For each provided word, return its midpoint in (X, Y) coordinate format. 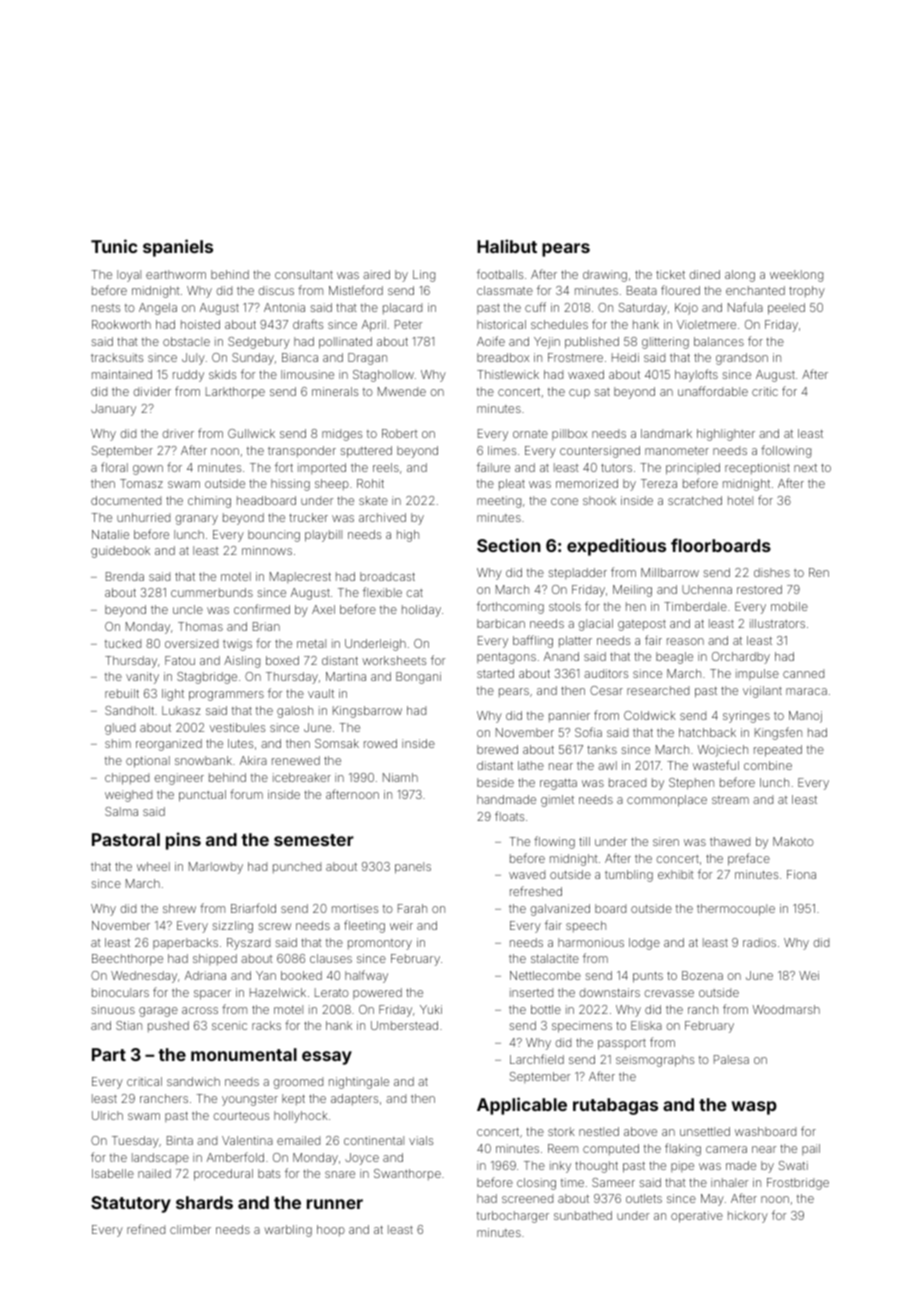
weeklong (796, 276)
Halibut (507, 246)
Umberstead (404, 1025)
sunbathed (583, 1215)
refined (146, 1229)
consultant (304, 274)
